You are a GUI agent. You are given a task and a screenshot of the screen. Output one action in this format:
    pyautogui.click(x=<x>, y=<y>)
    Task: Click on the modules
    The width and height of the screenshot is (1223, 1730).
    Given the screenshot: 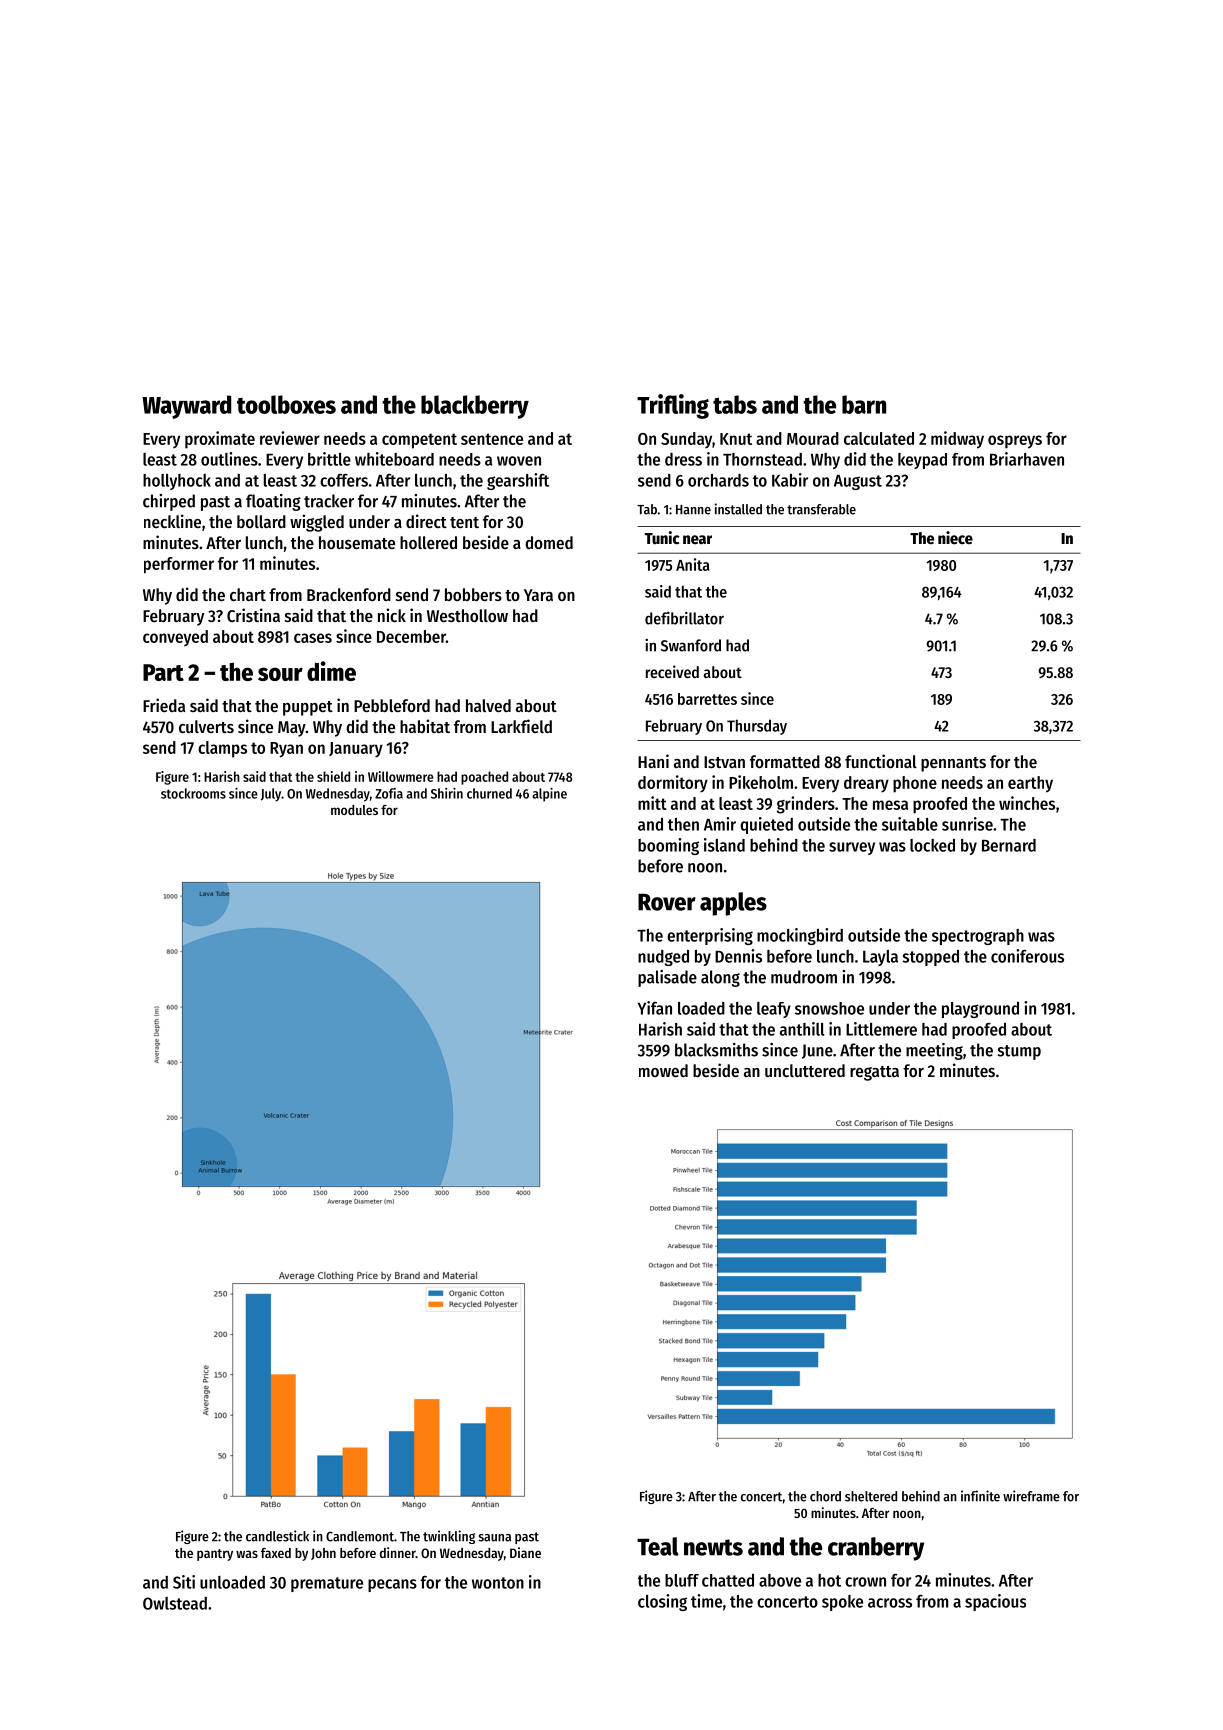 What is the action you would take?
    pyautogui.click(x=354, y=810)
